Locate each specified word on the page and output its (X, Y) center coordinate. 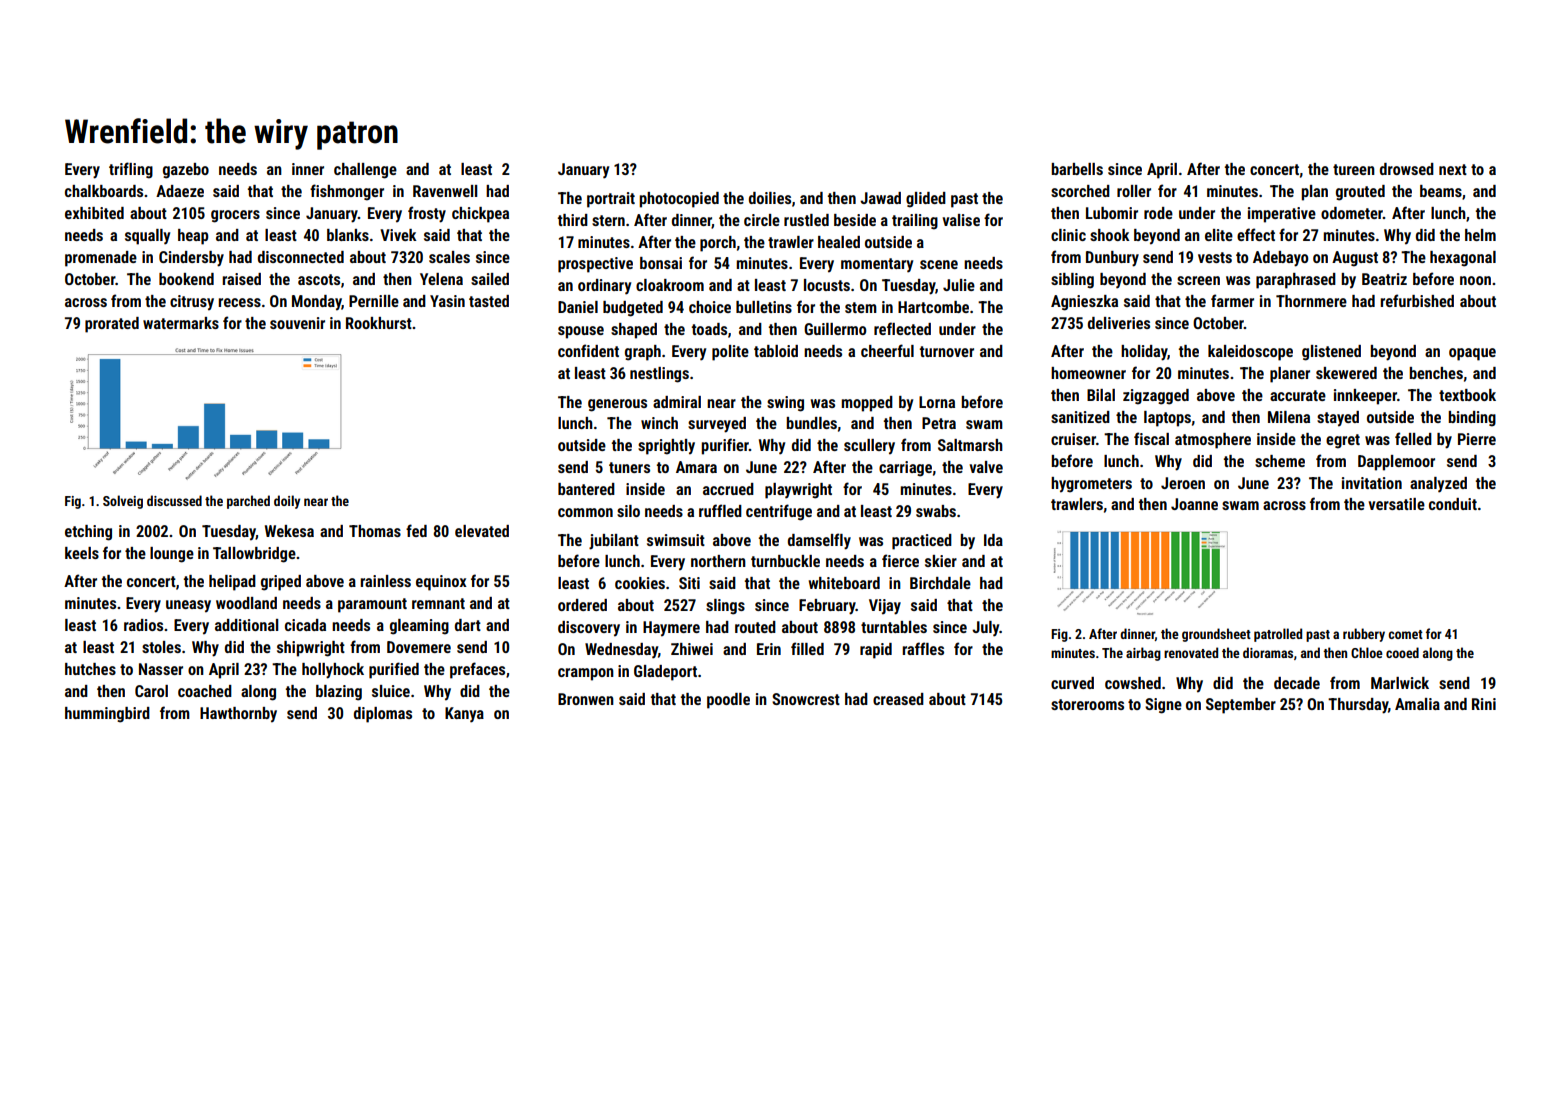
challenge (365, 171)
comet (1405, 634)
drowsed (1407, 169)
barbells (1077, 169)
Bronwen (586, 699)
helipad (232, 583)
